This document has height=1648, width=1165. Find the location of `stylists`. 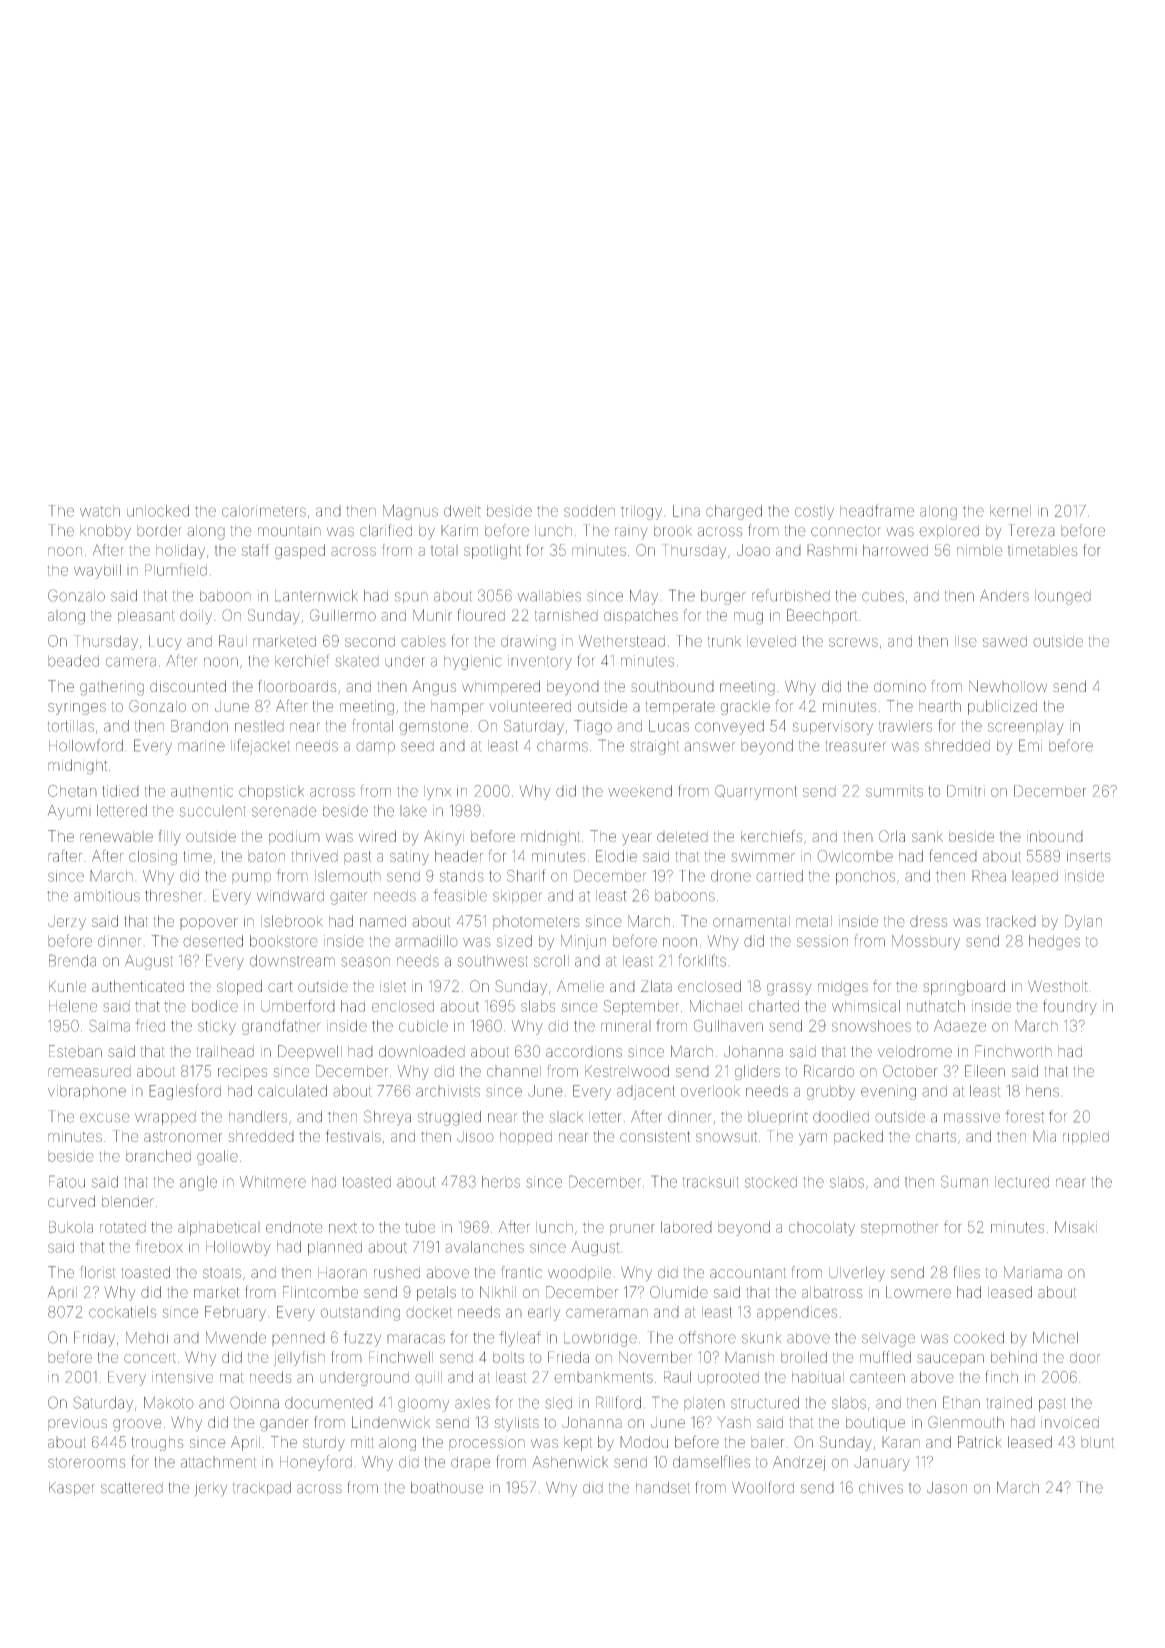

stylists is located at coordinates (517, 1424).
